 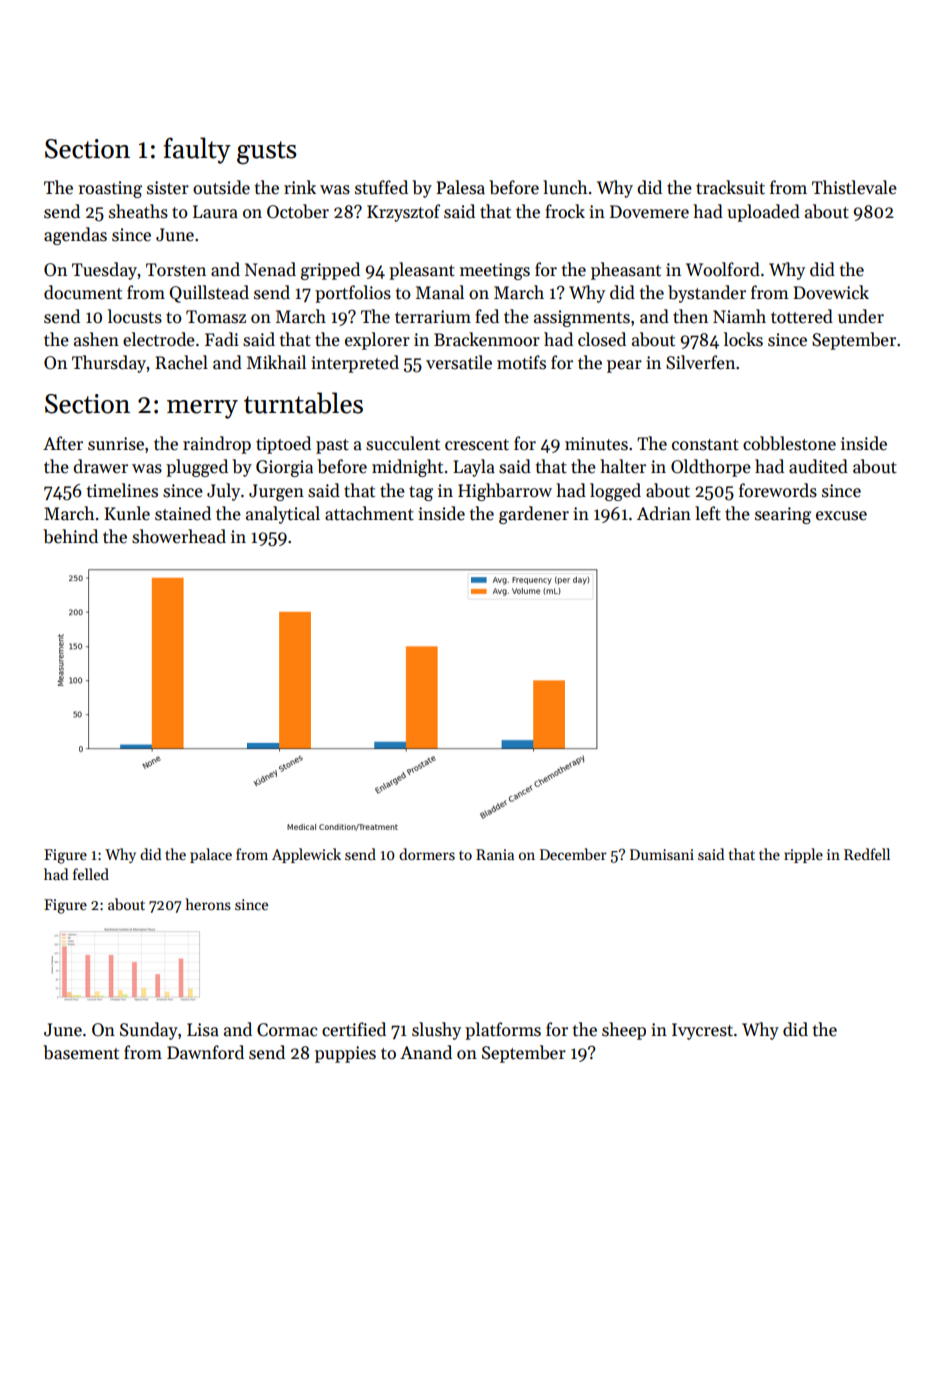 I want to click on gripped, so click(x=330, y=271).
